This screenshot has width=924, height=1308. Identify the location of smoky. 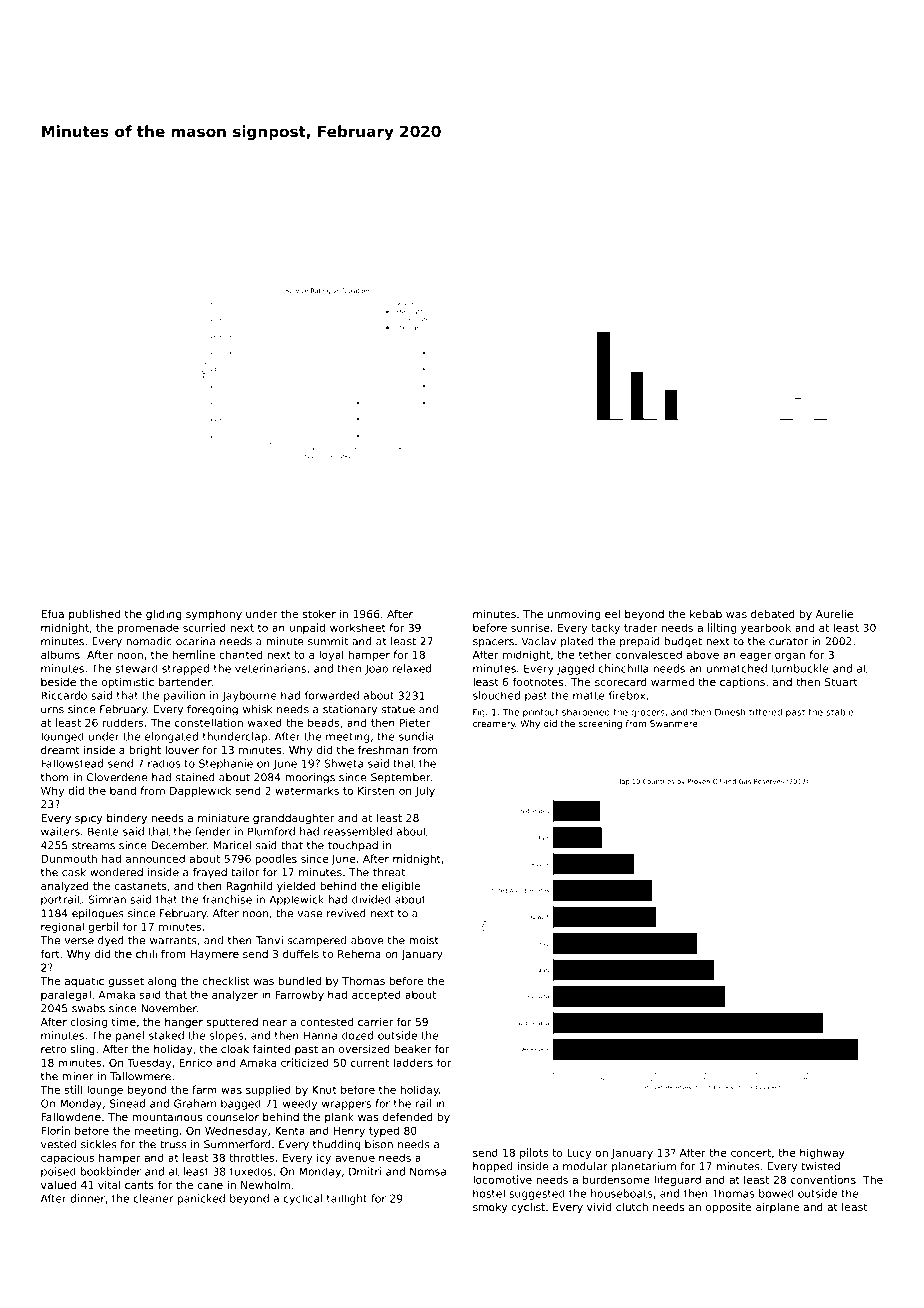
(490, 1208).
